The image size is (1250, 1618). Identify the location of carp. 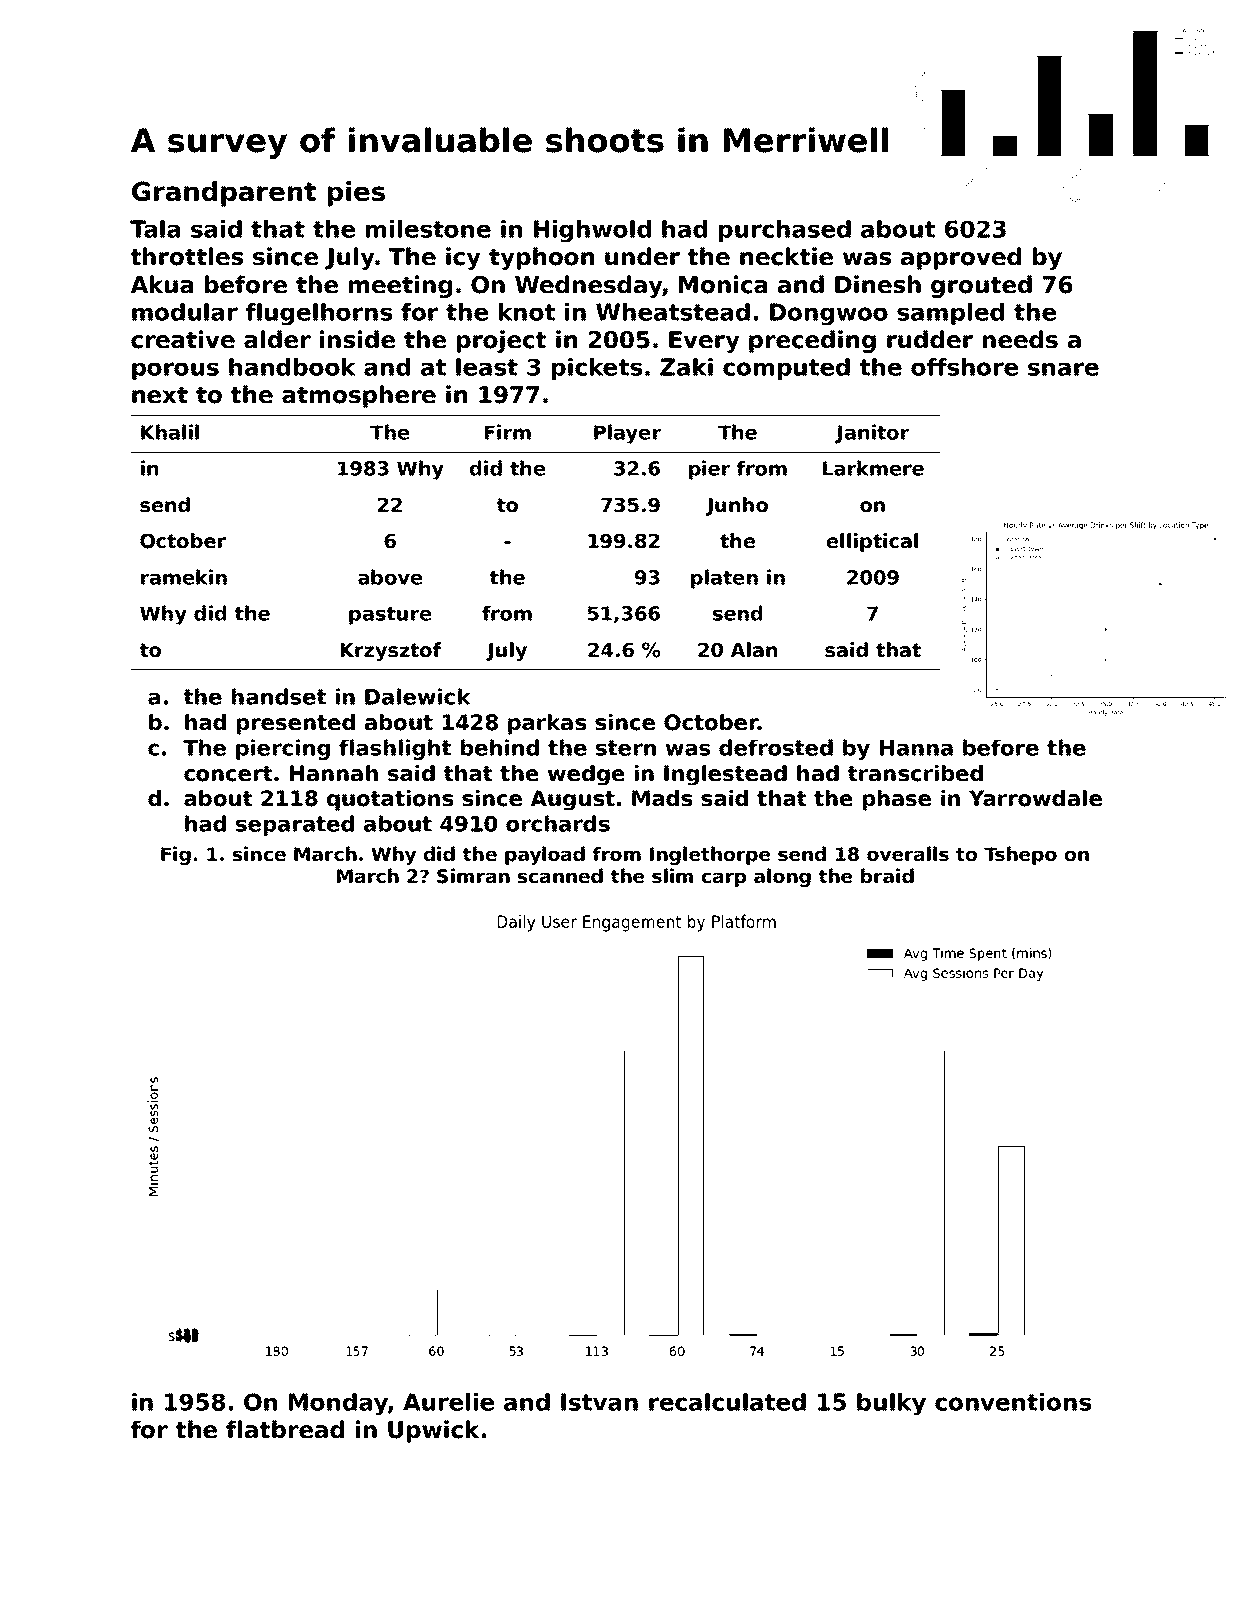
(724, 879).
